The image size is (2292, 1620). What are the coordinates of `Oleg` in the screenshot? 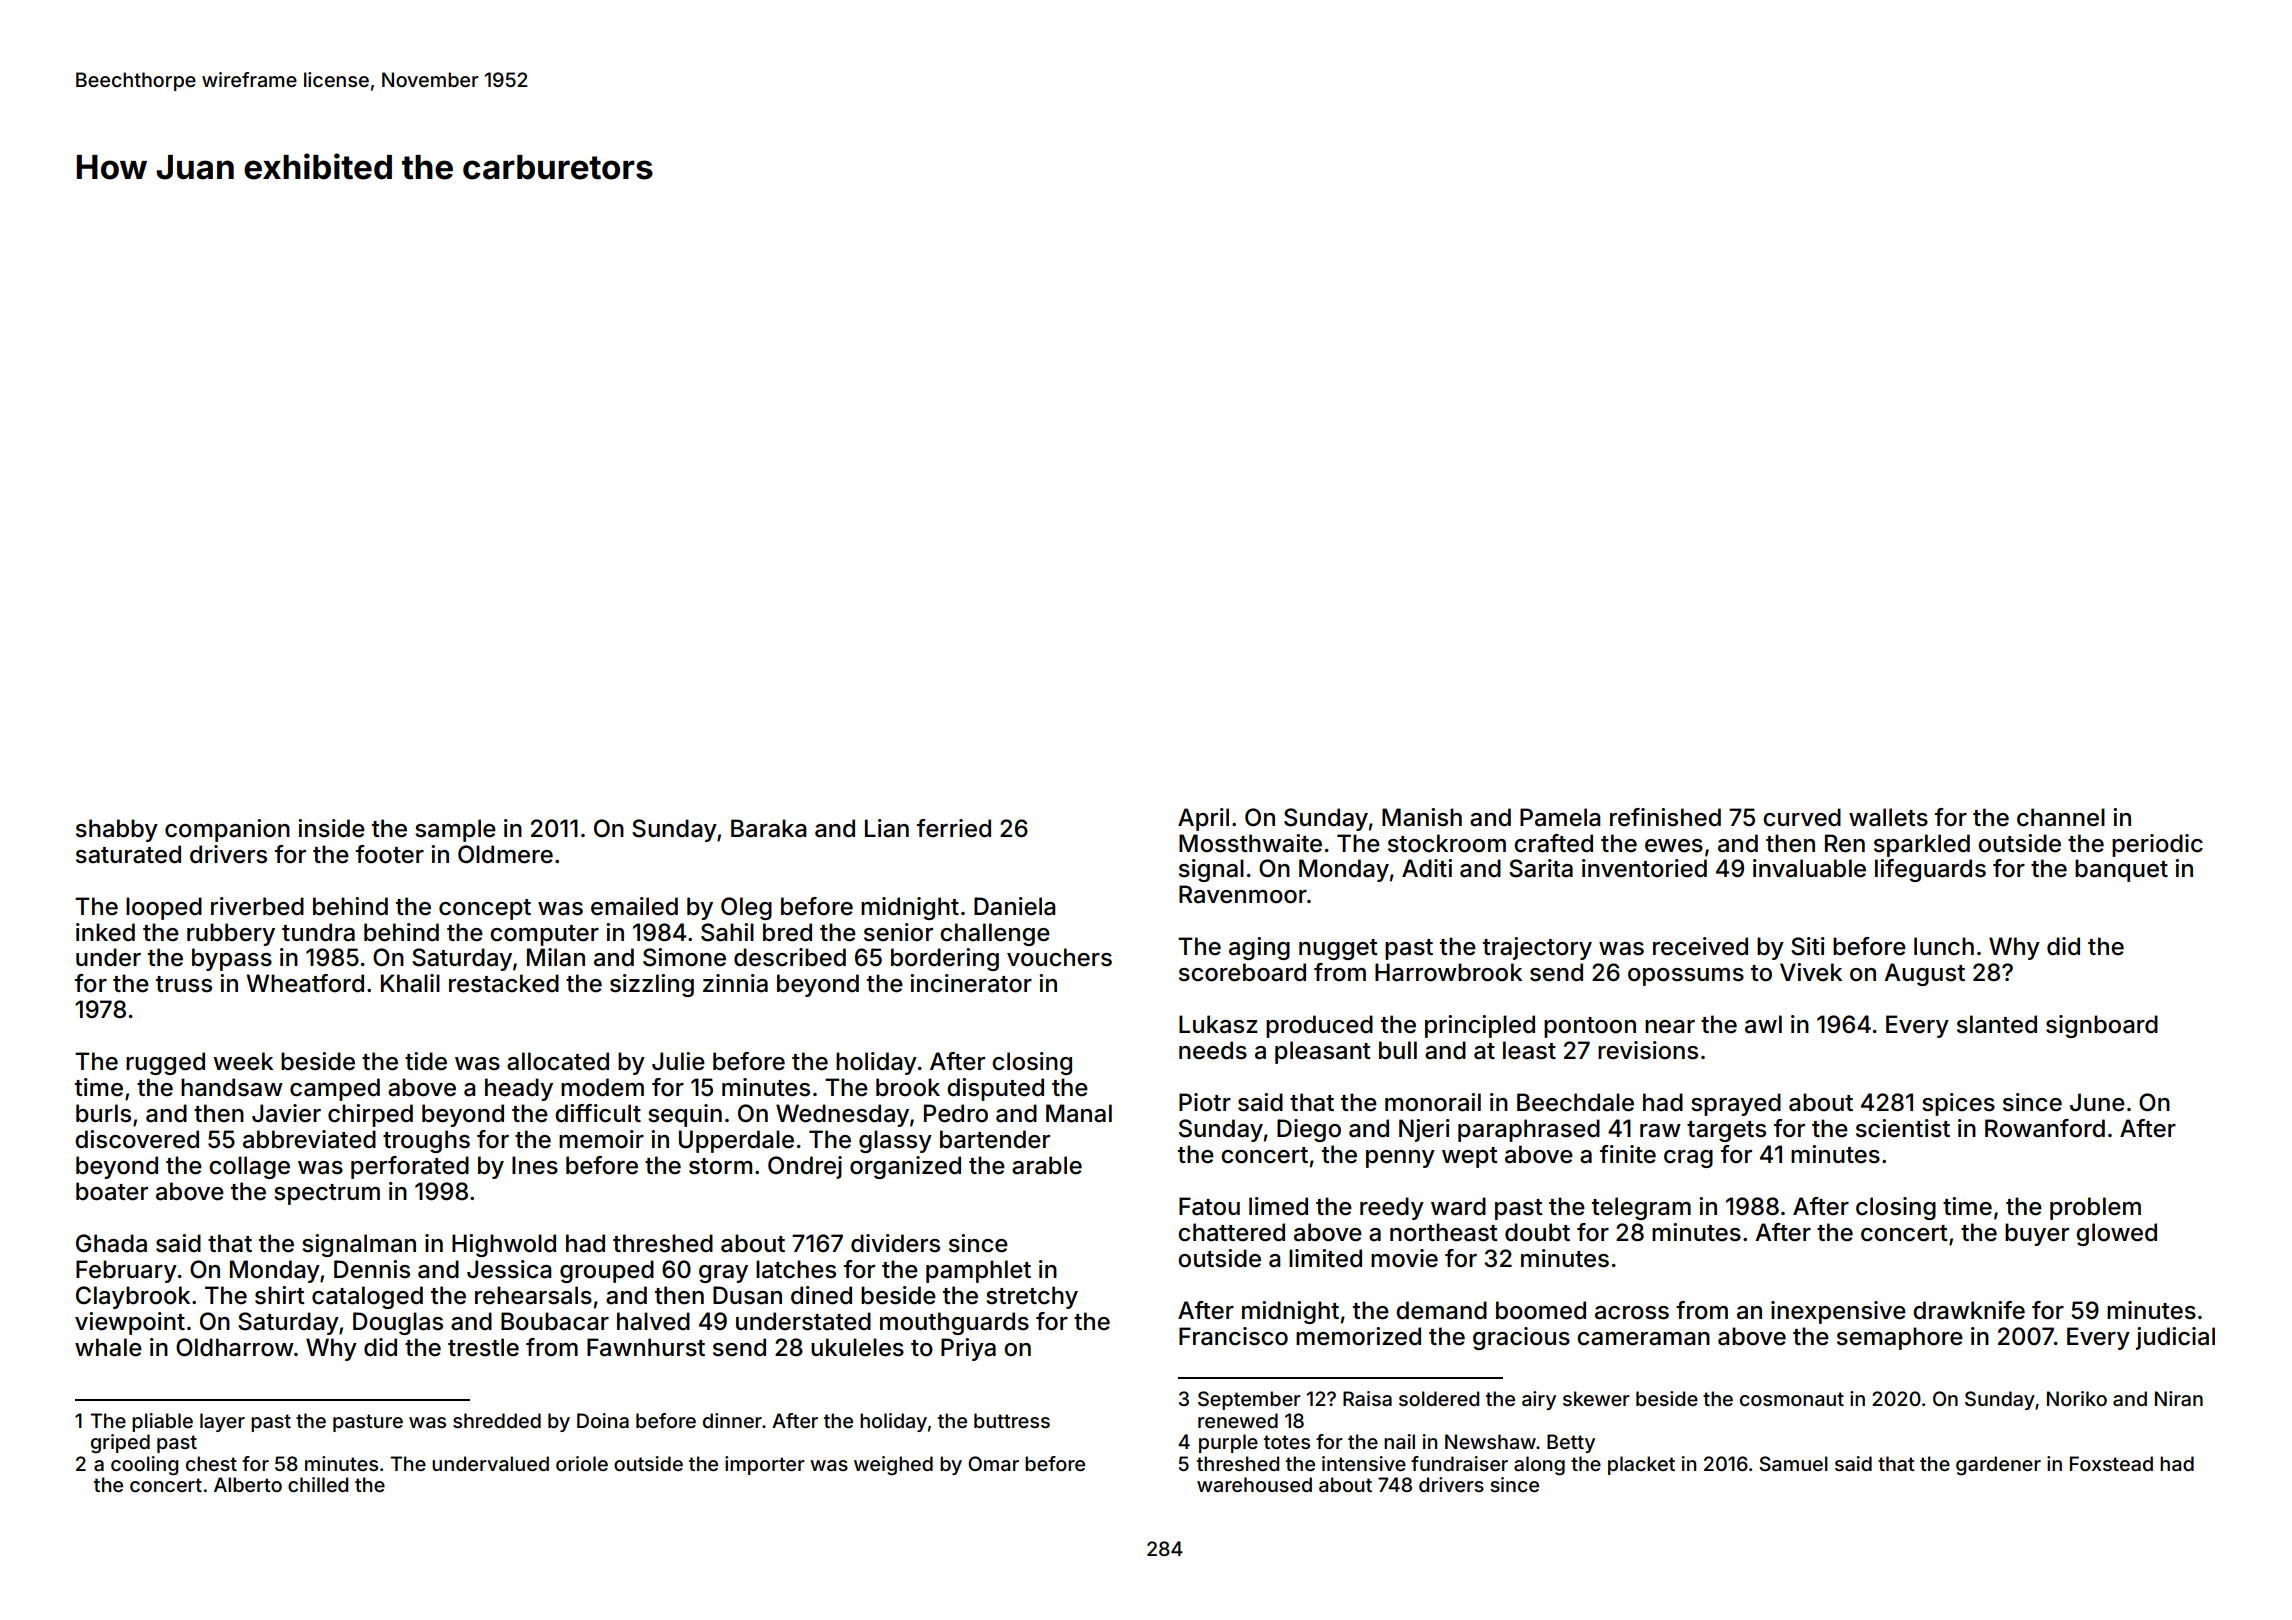 It's located at (746, 908).
